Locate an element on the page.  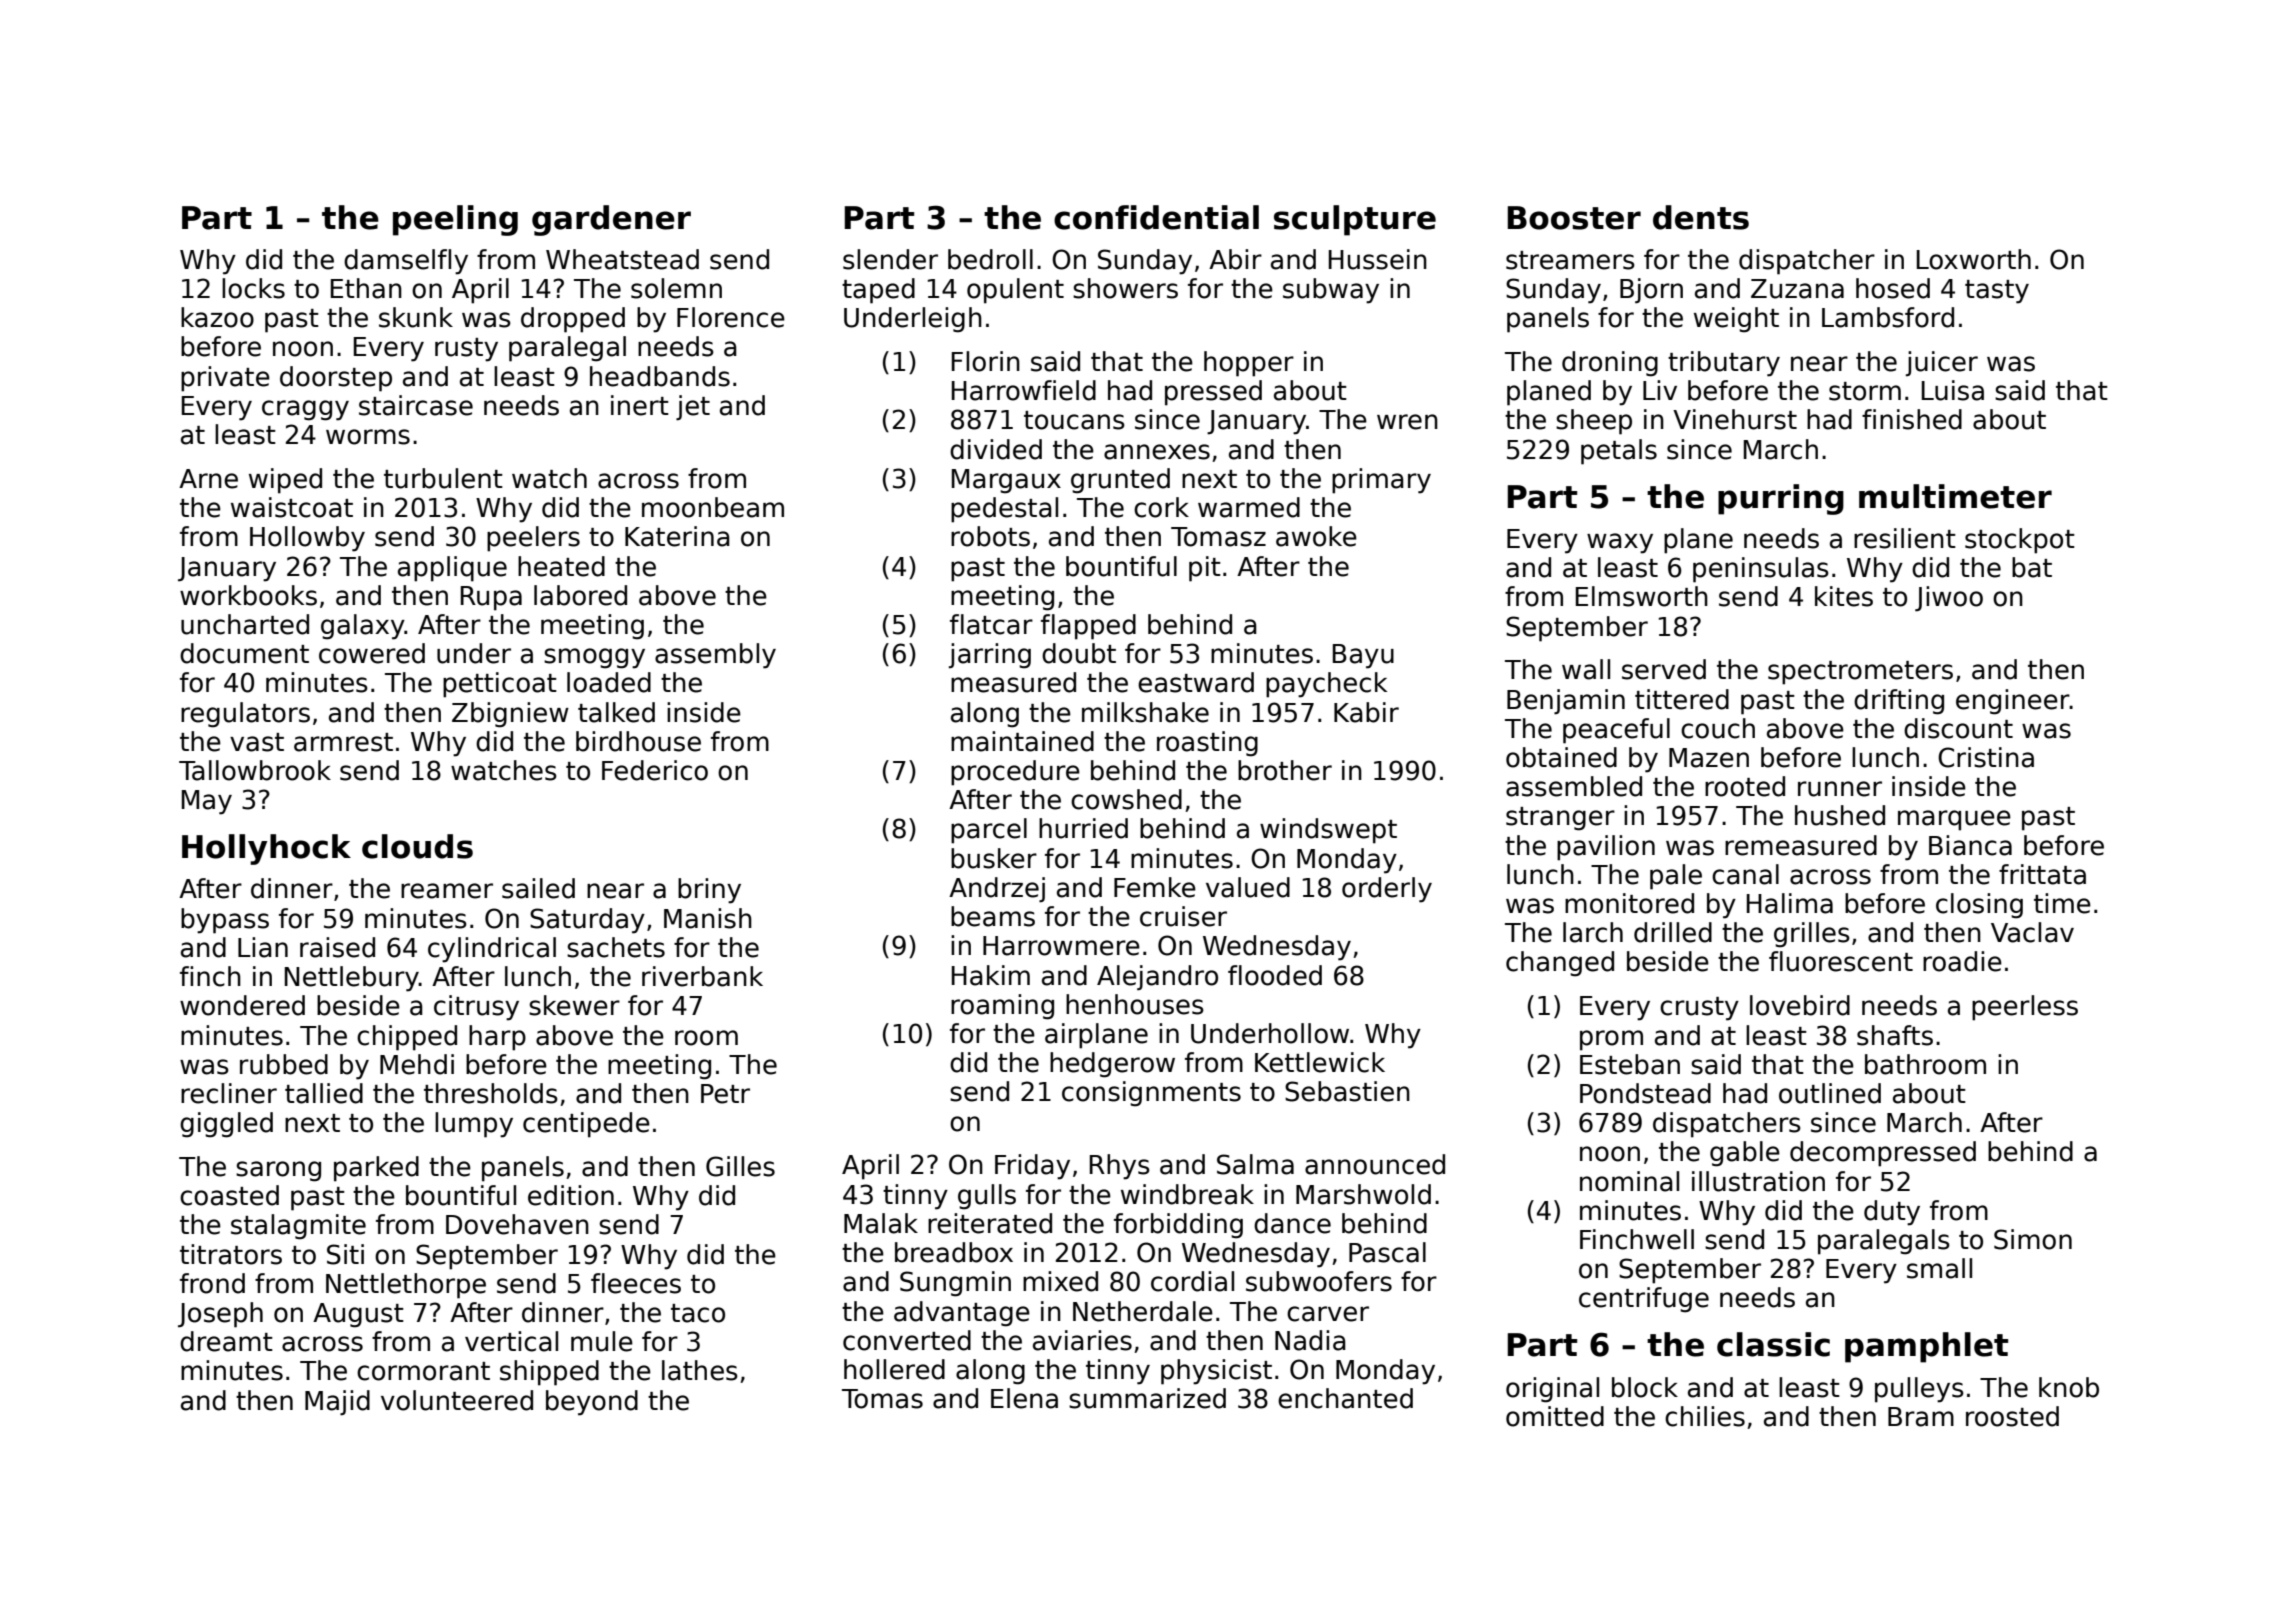
Majid is located at coordinates (337, 1403).
